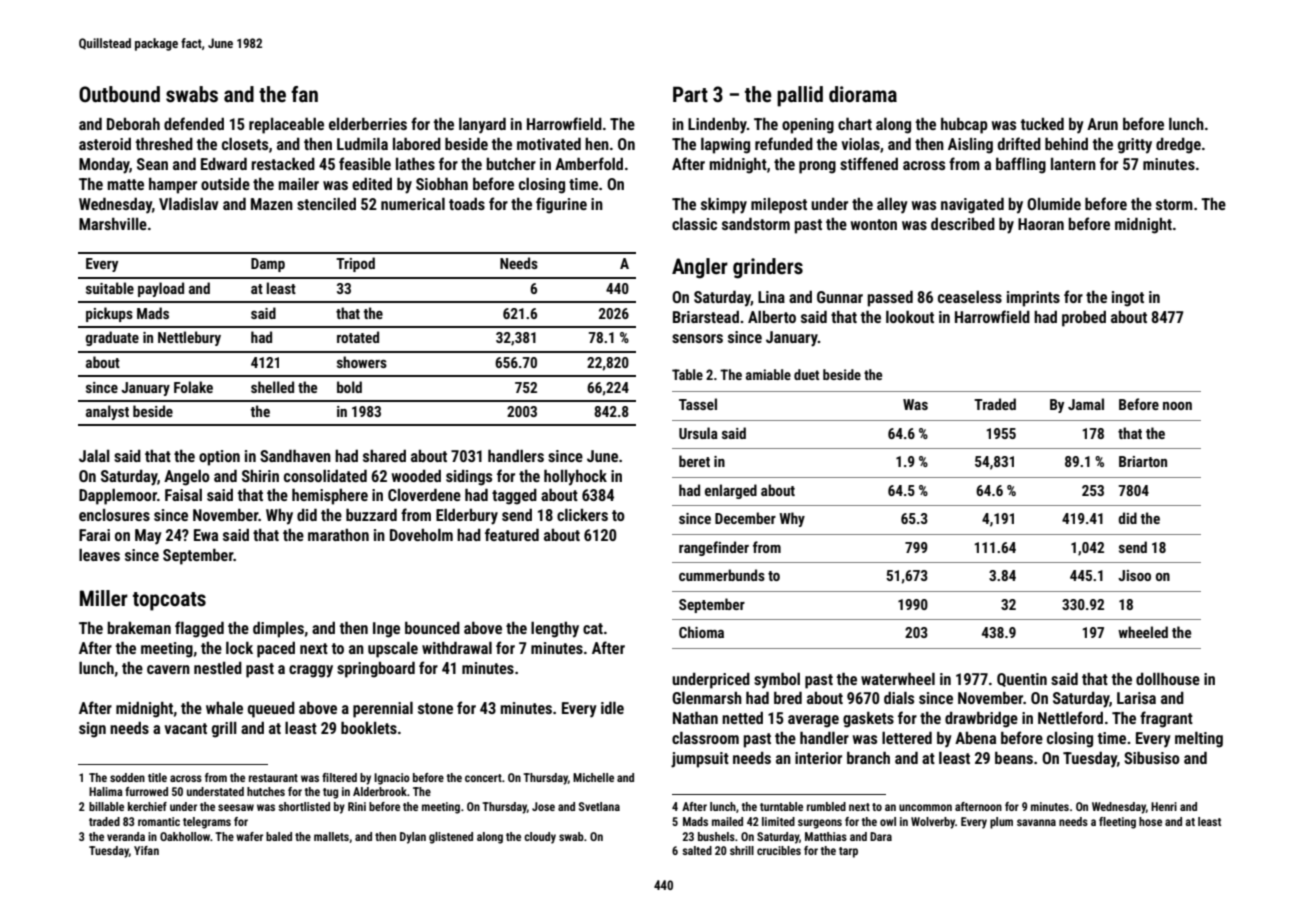 The width and height of the image is (1308, 924). I want to click on Briarton, so click(1143, 461).
